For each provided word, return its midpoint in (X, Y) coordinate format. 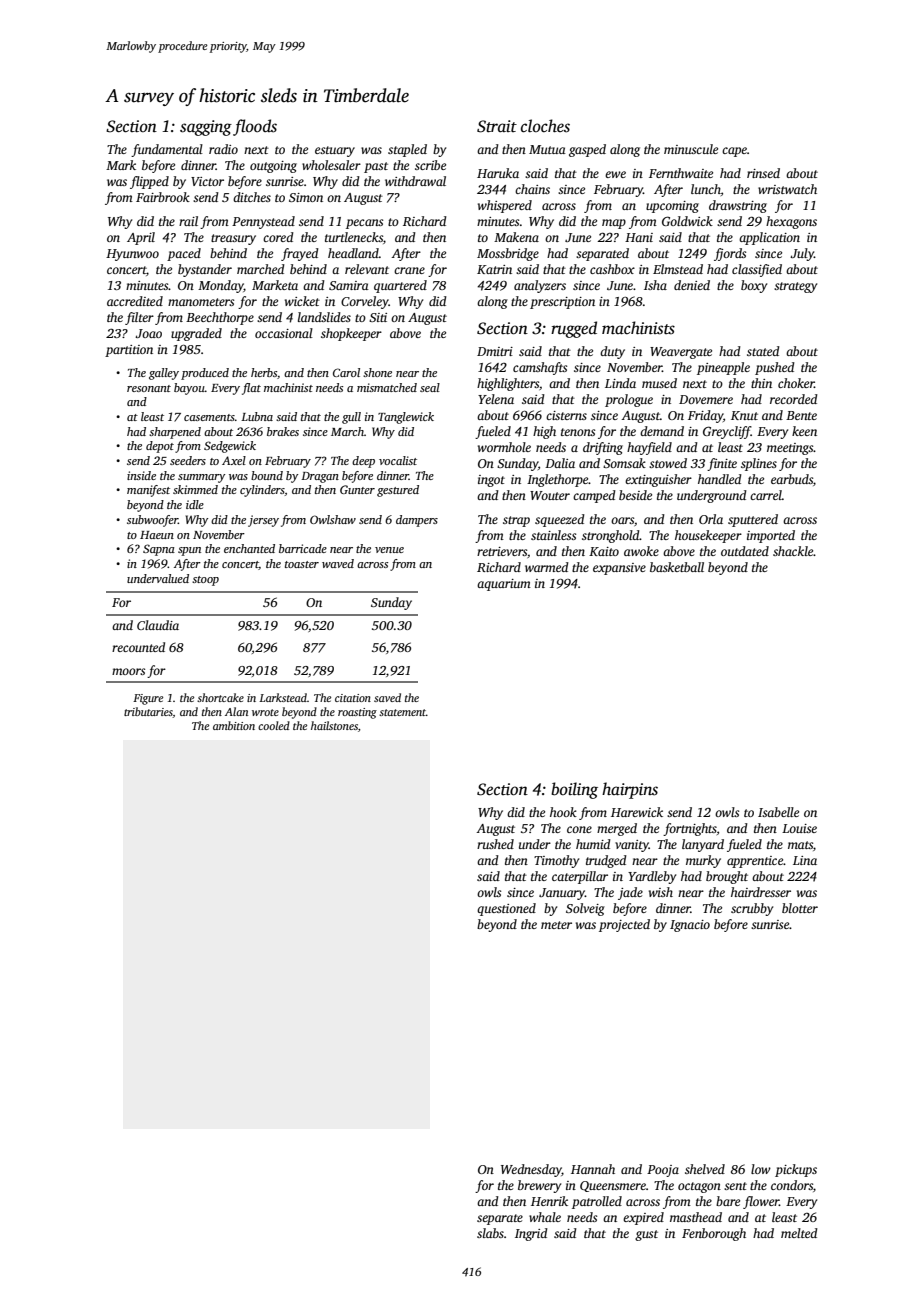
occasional (284, 333)
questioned (506, 909)
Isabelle (778, 812)
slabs (490, 1233)
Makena (516, 237)
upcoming (672, 207)
